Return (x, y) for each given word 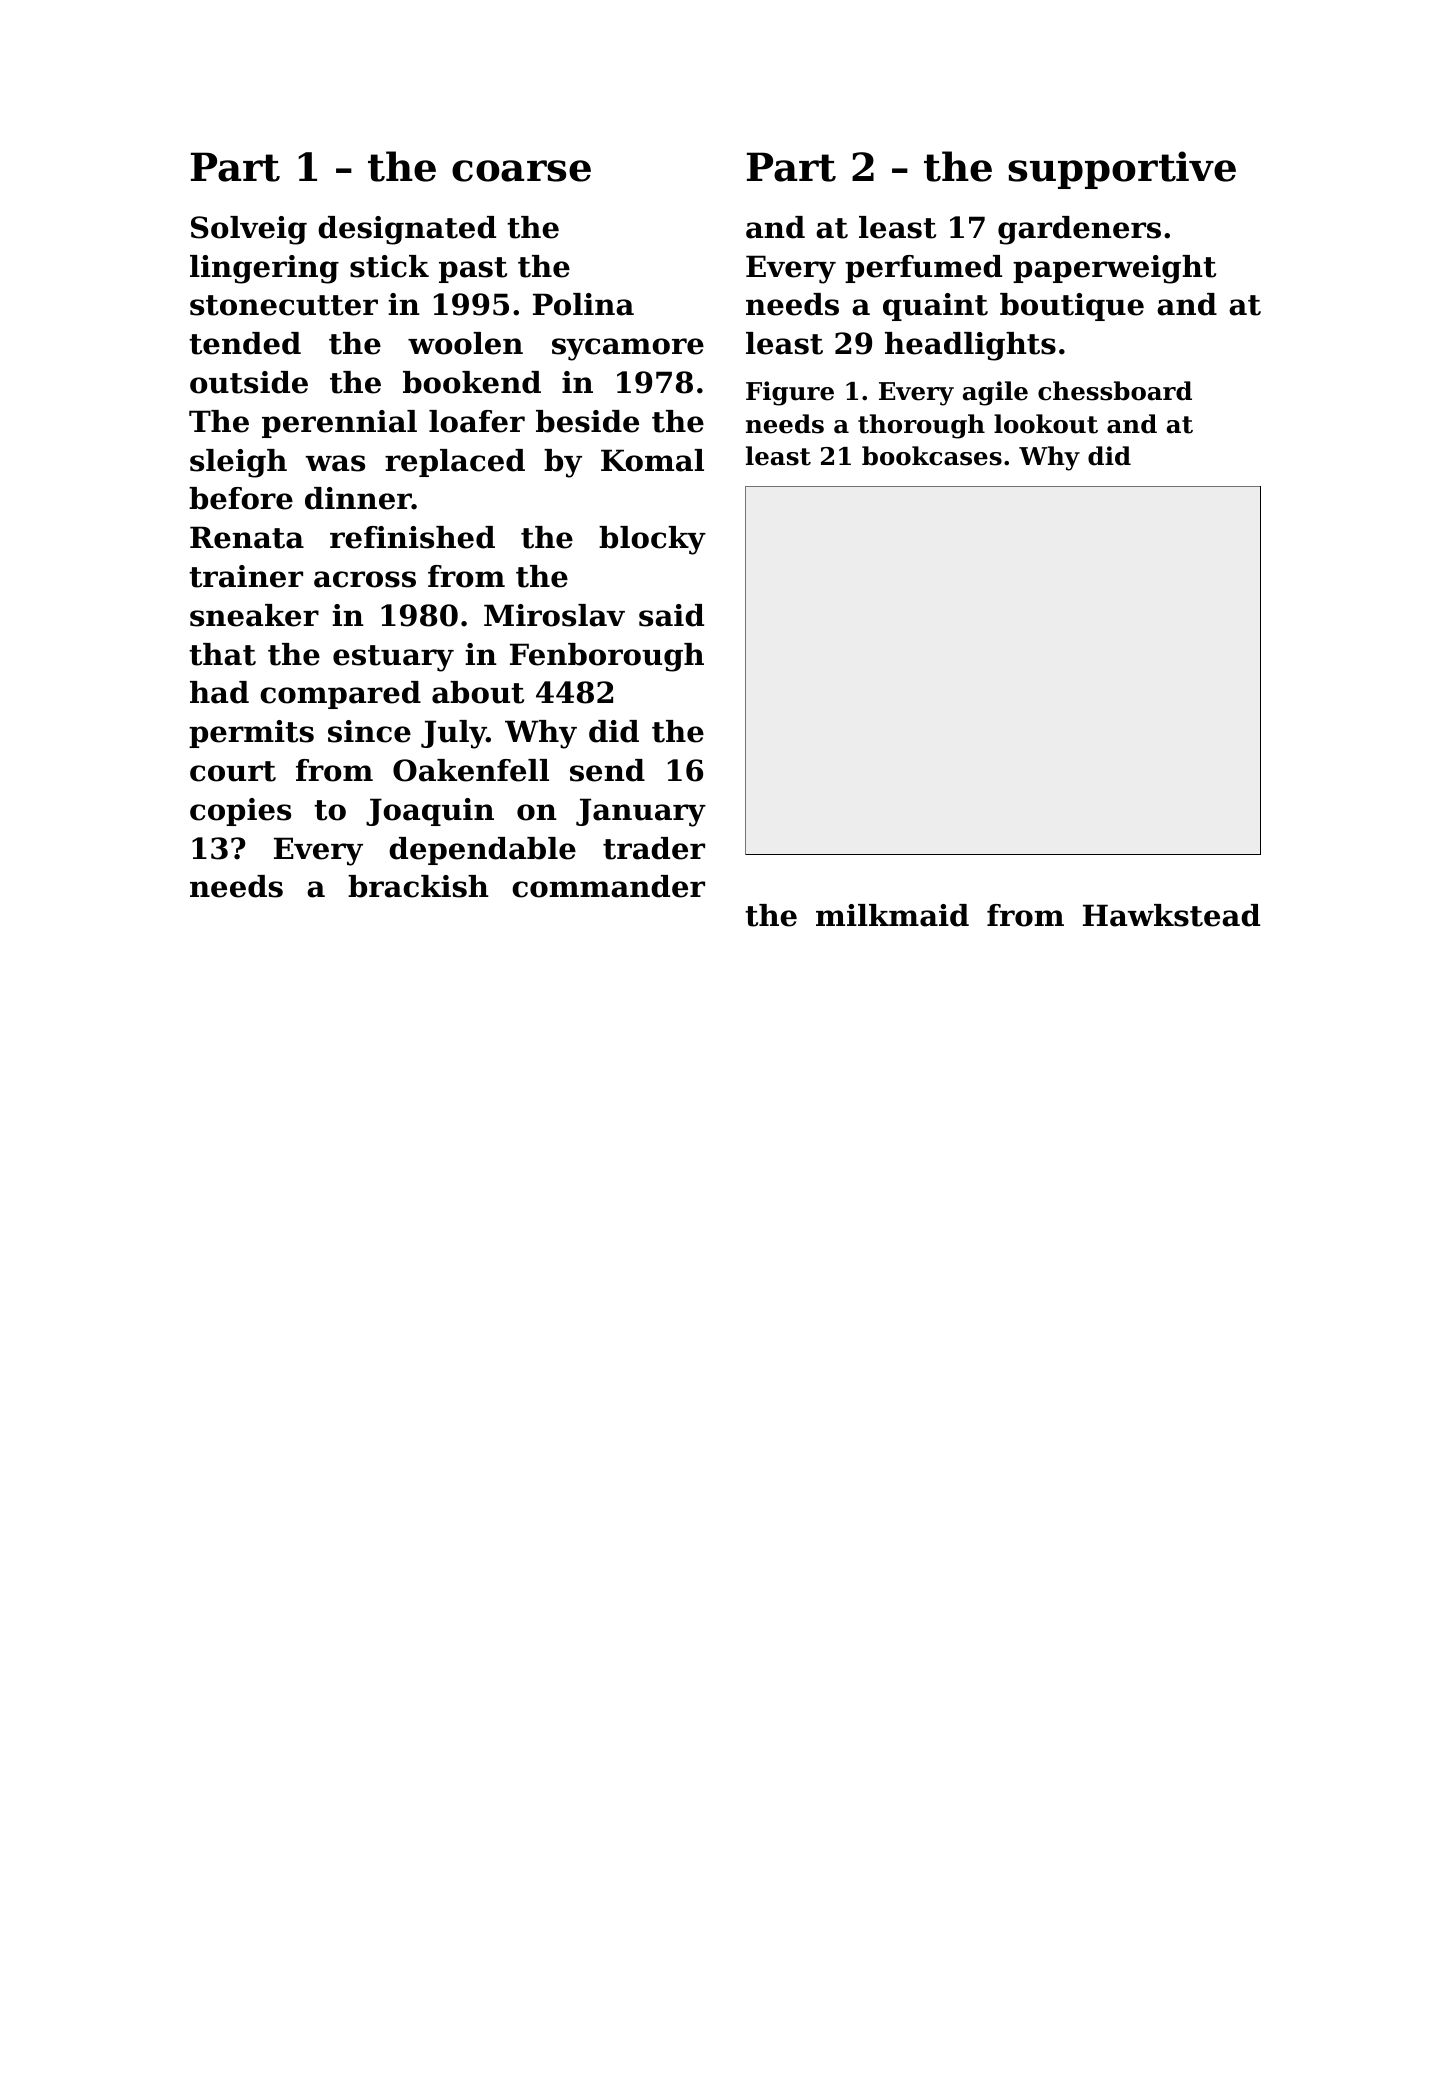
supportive (1122, 170)
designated (407, 230)
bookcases (932, 456)
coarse (521, 171)
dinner (358, 498)
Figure (790, 393)
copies (240, 812)
